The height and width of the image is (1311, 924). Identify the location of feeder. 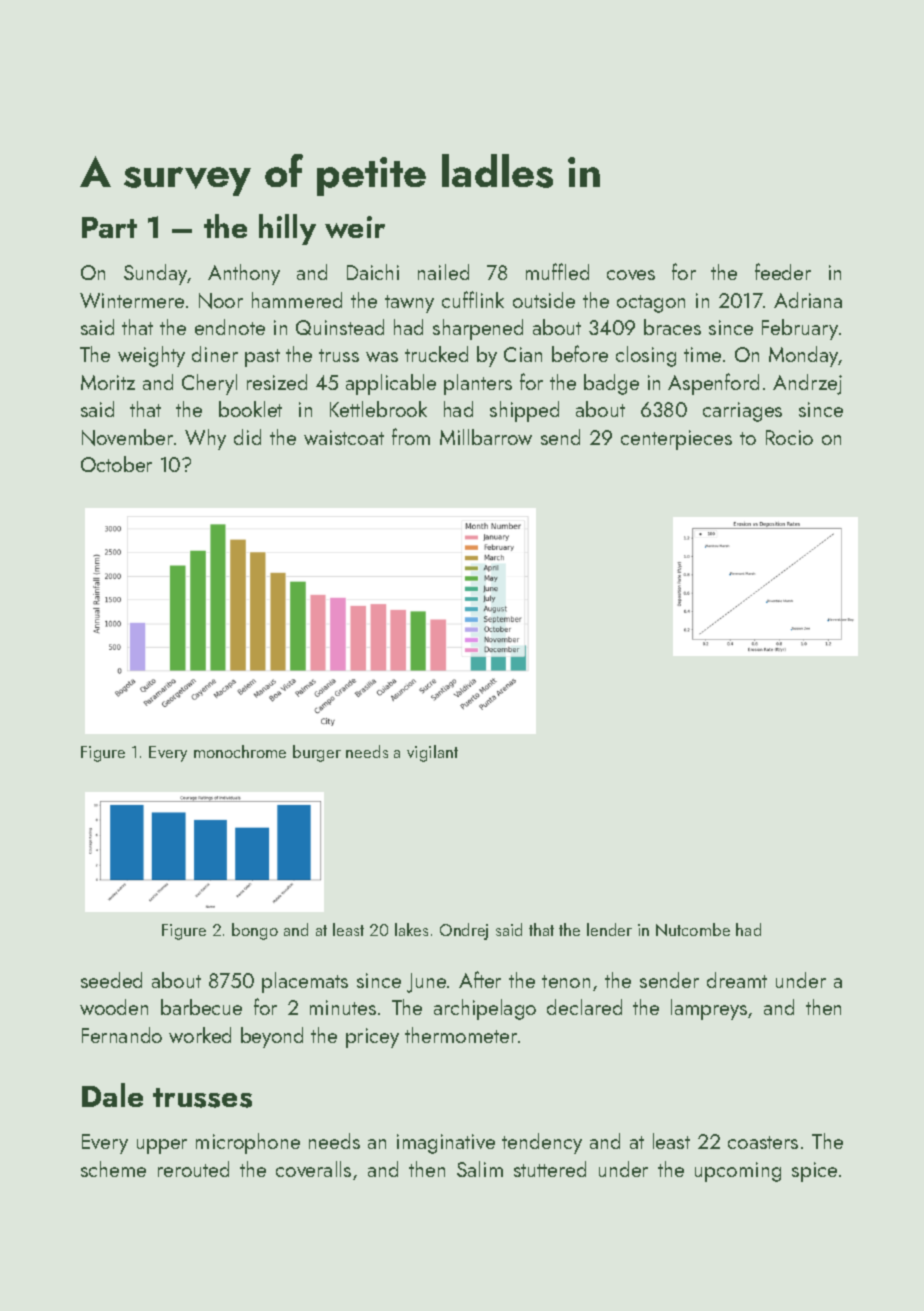
(783, 271).
